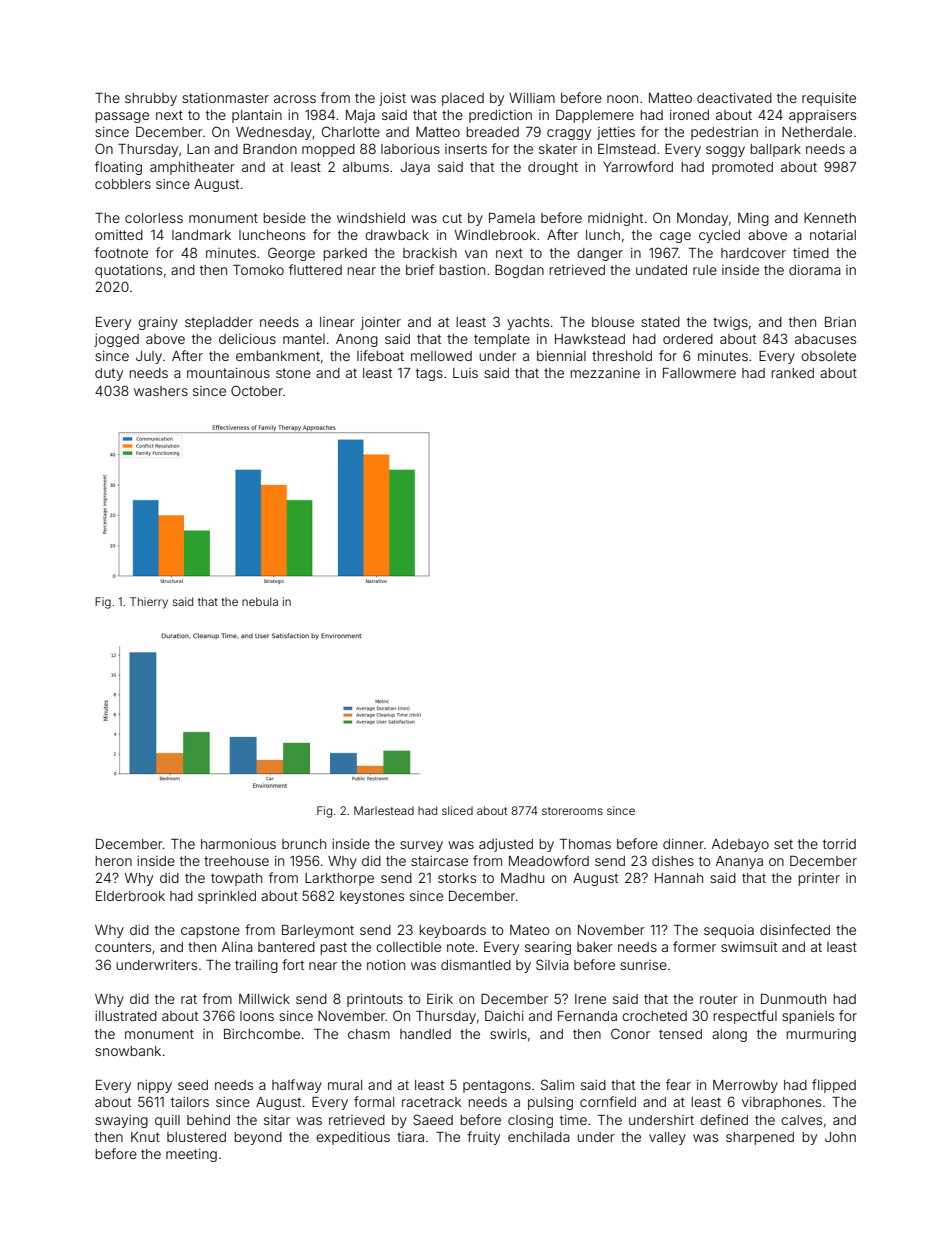  Describe the element at coordinates (149, 603) in the document. I see `Thierry` at that location.
